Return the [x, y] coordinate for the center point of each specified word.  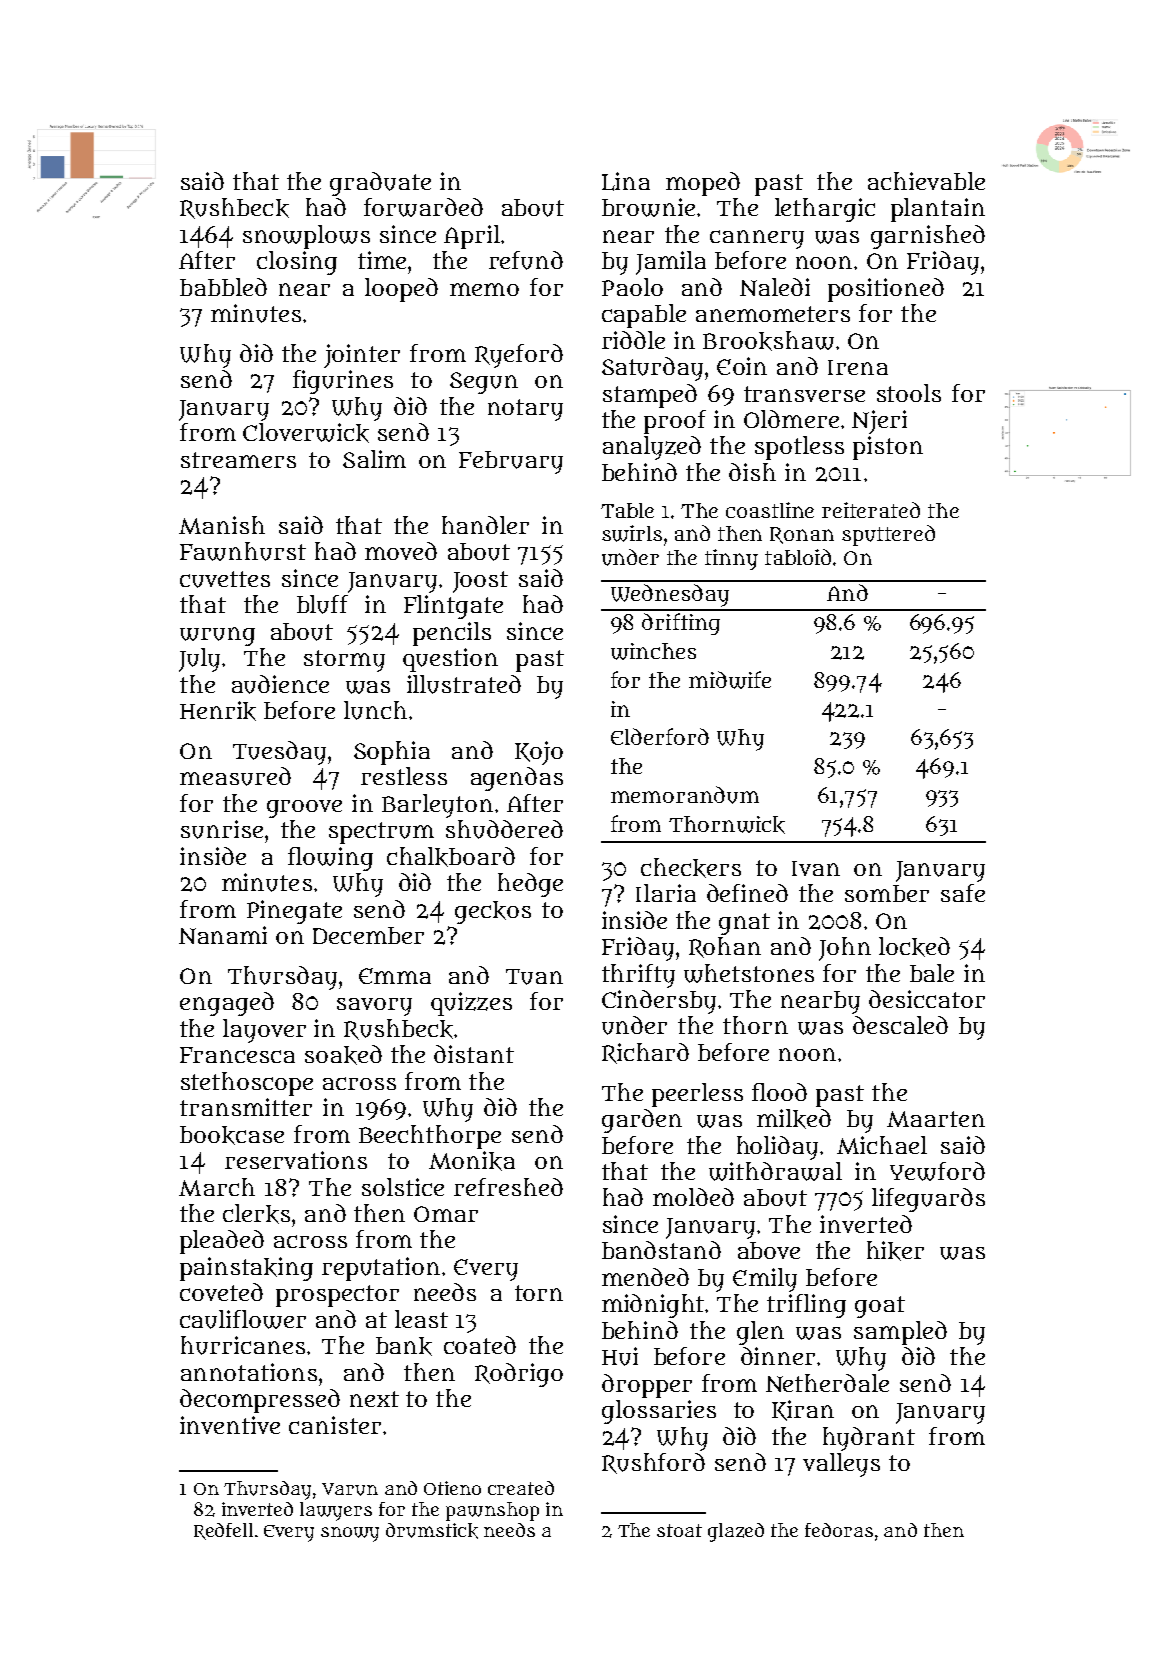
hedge [530, 885]
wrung [217, 636]
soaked [343, 1055]
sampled [900, 1333]
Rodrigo [519, 1375]
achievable [926, 181]
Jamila [671, 263]
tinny [731, 559]
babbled [223, 287]
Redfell [223, 1531]
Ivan [816, 868]
